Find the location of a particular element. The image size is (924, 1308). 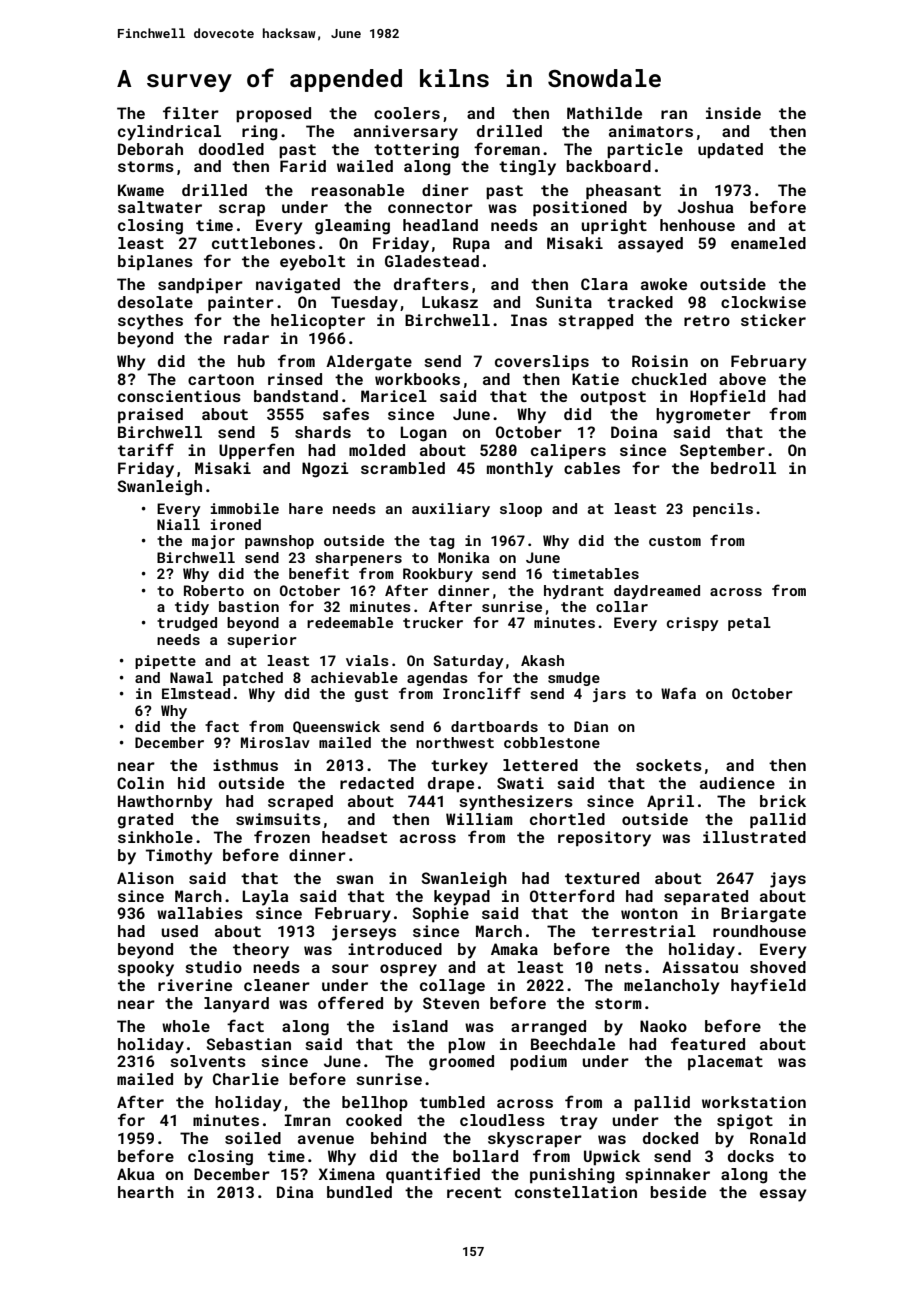

assayed is located at coordinates (650, 245).
